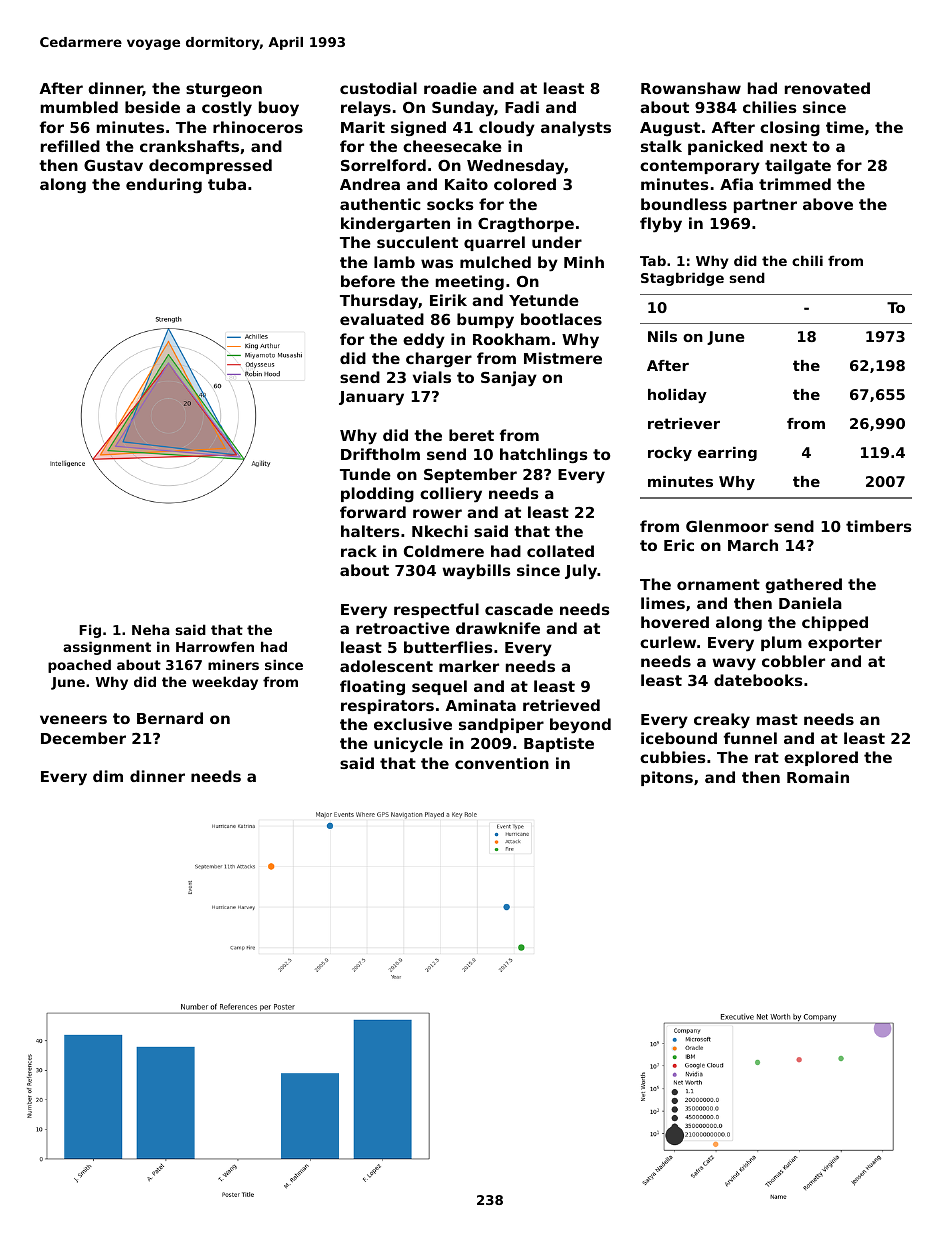  I want to click on drawknife, so click(498, 628).
